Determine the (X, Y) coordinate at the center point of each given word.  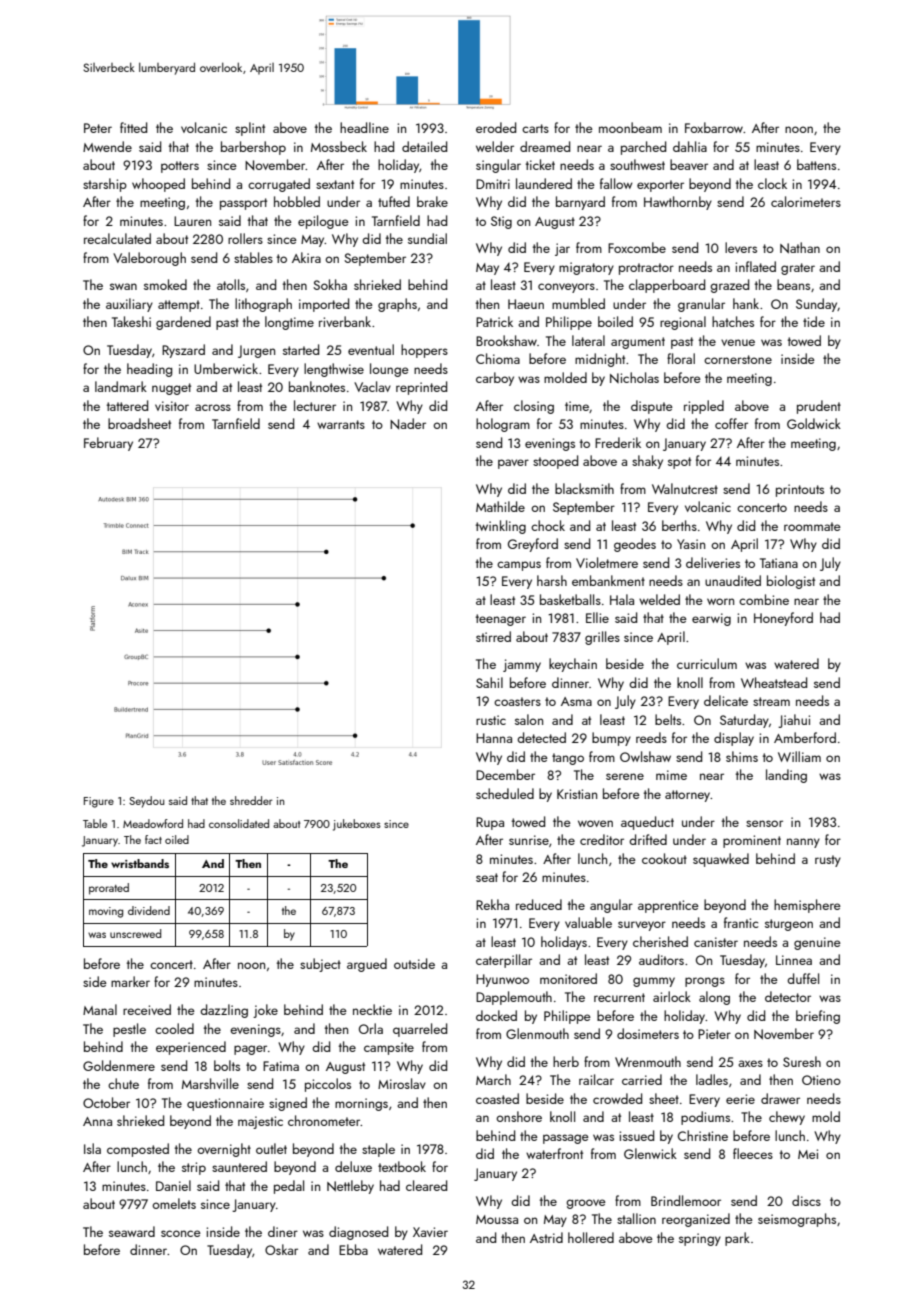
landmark (121, 386)
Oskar (281, 1249)
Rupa (490, 823)
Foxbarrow (714, 127)
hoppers (424, 351)
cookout (664, 858)
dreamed (545, 146)
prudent (819, 407)
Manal (100, 1009)
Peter (98, 128)
